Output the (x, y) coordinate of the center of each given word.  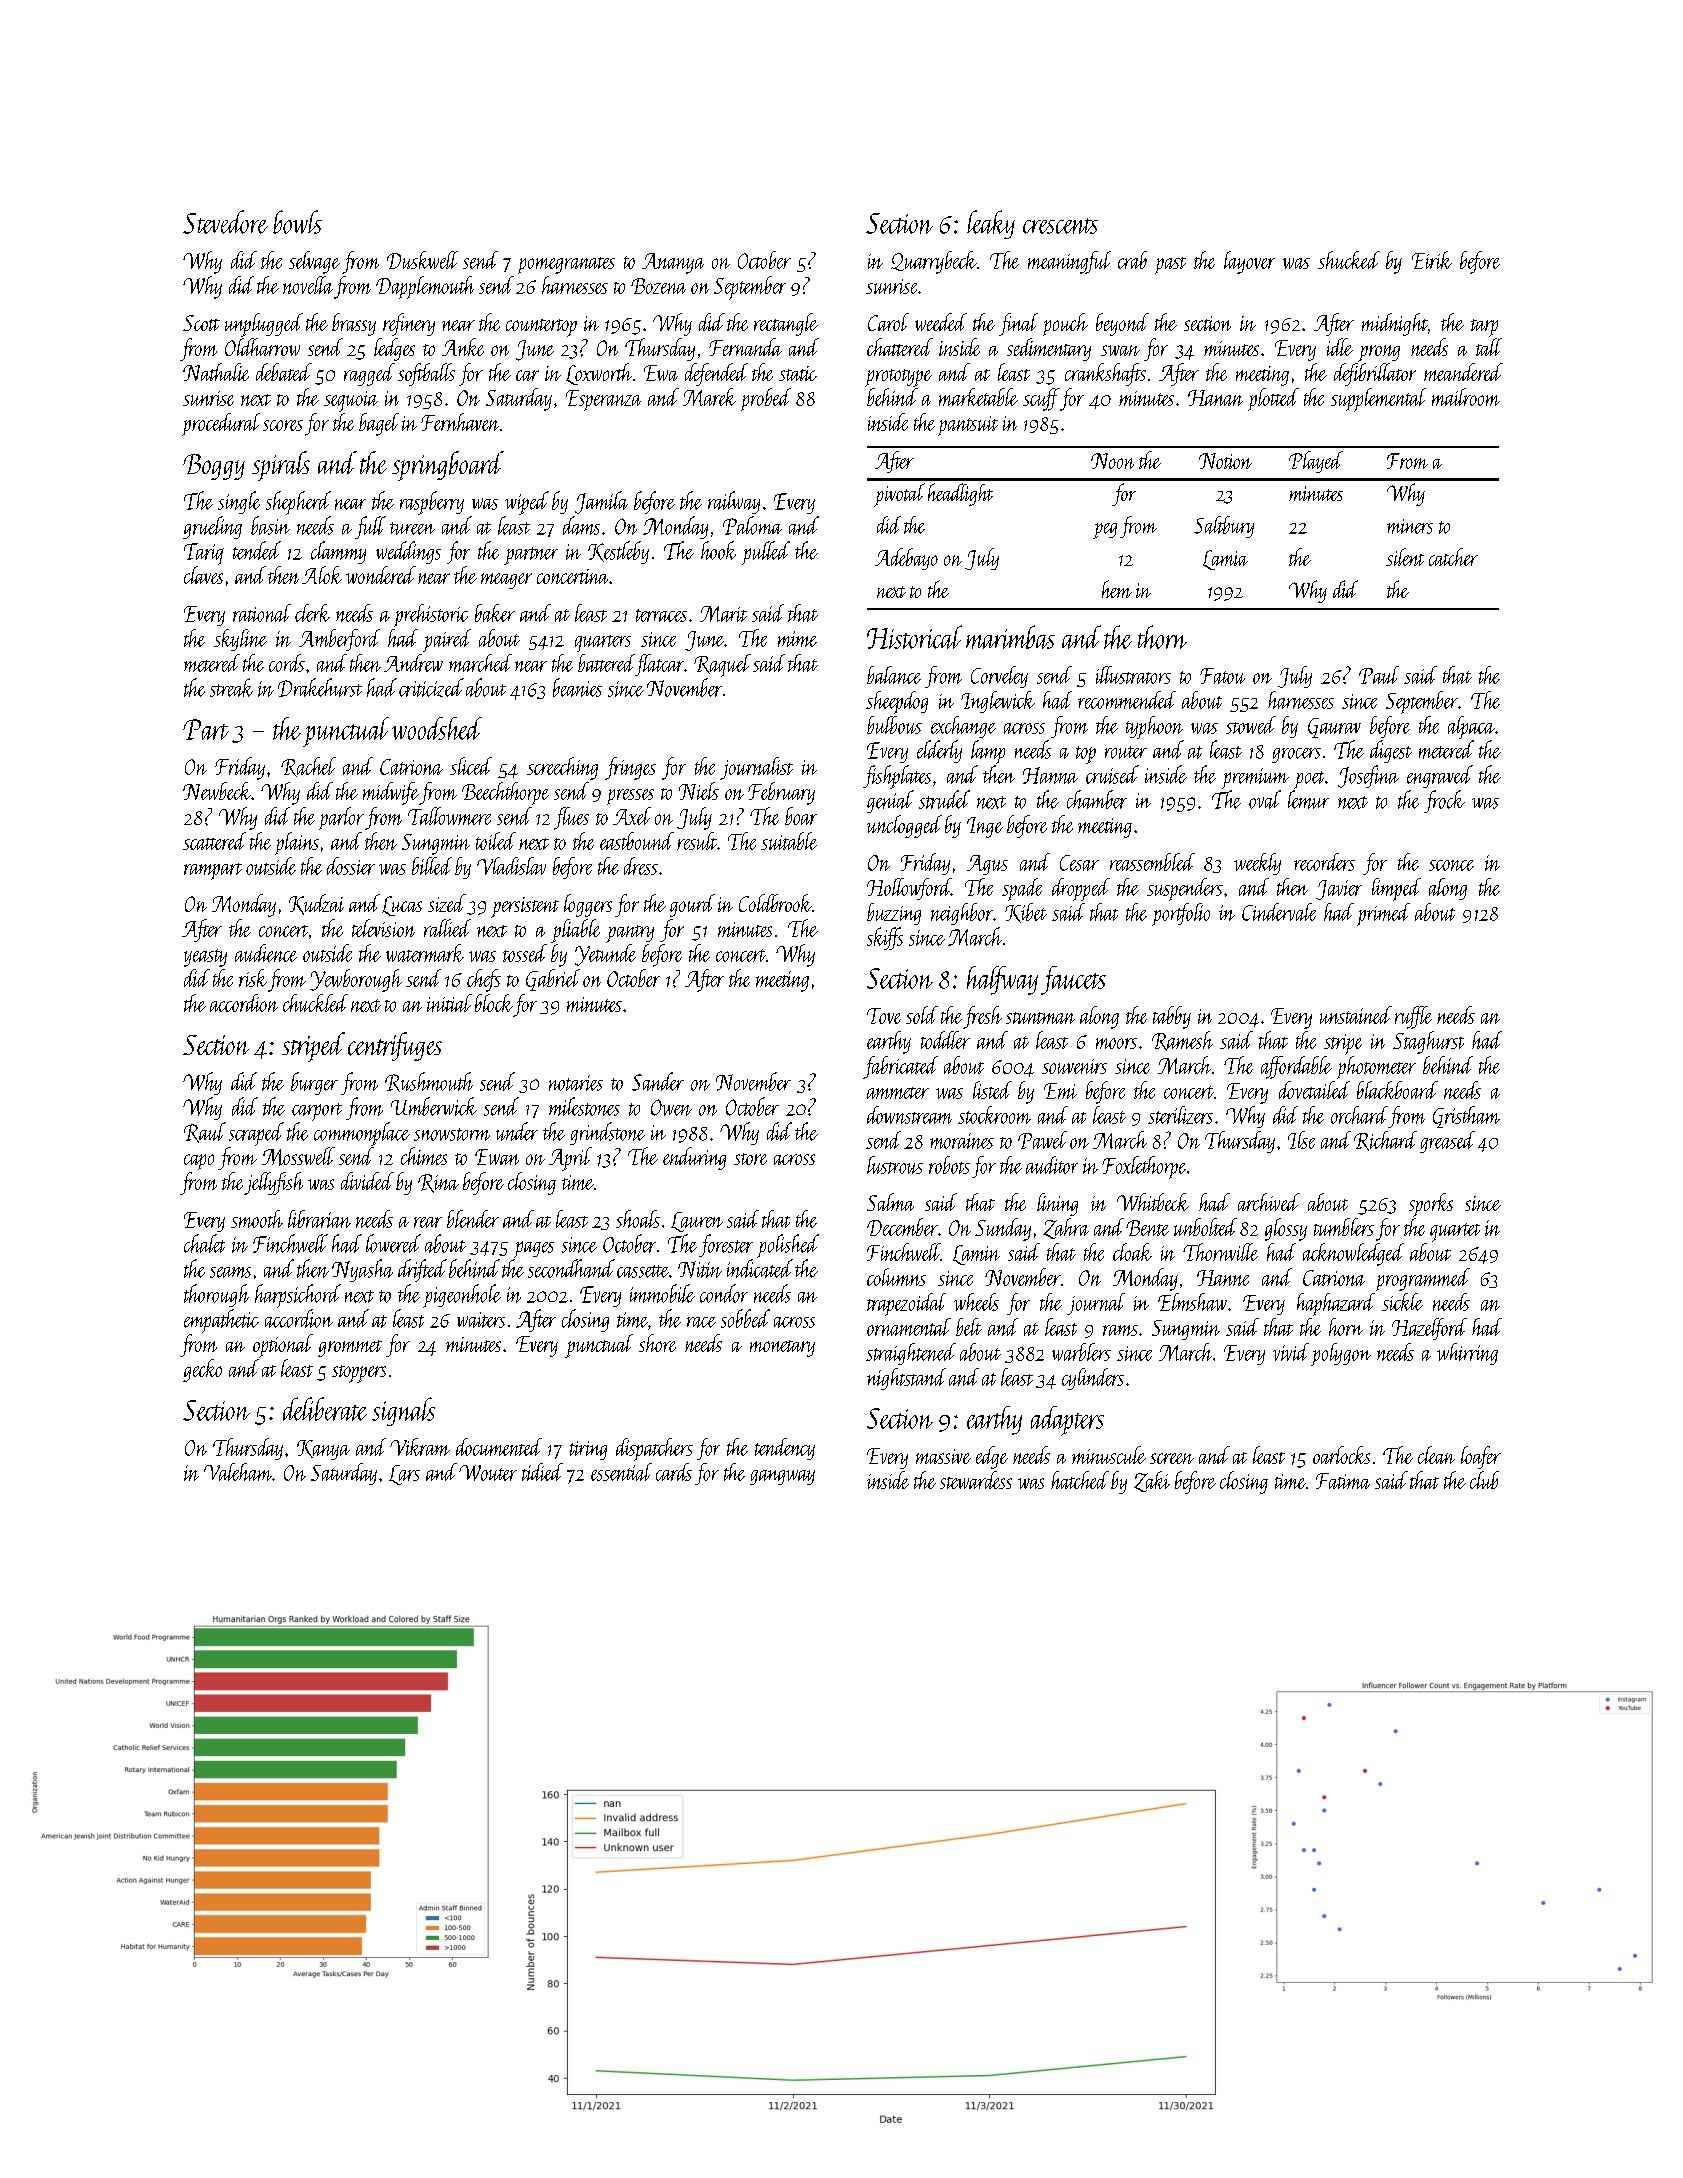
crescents (1060, 226)
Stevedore (225, 222)
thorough (216, 1295)
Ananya (673, 263)
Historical (914, 637)
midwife (391, 793)
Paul (1379, 675)
